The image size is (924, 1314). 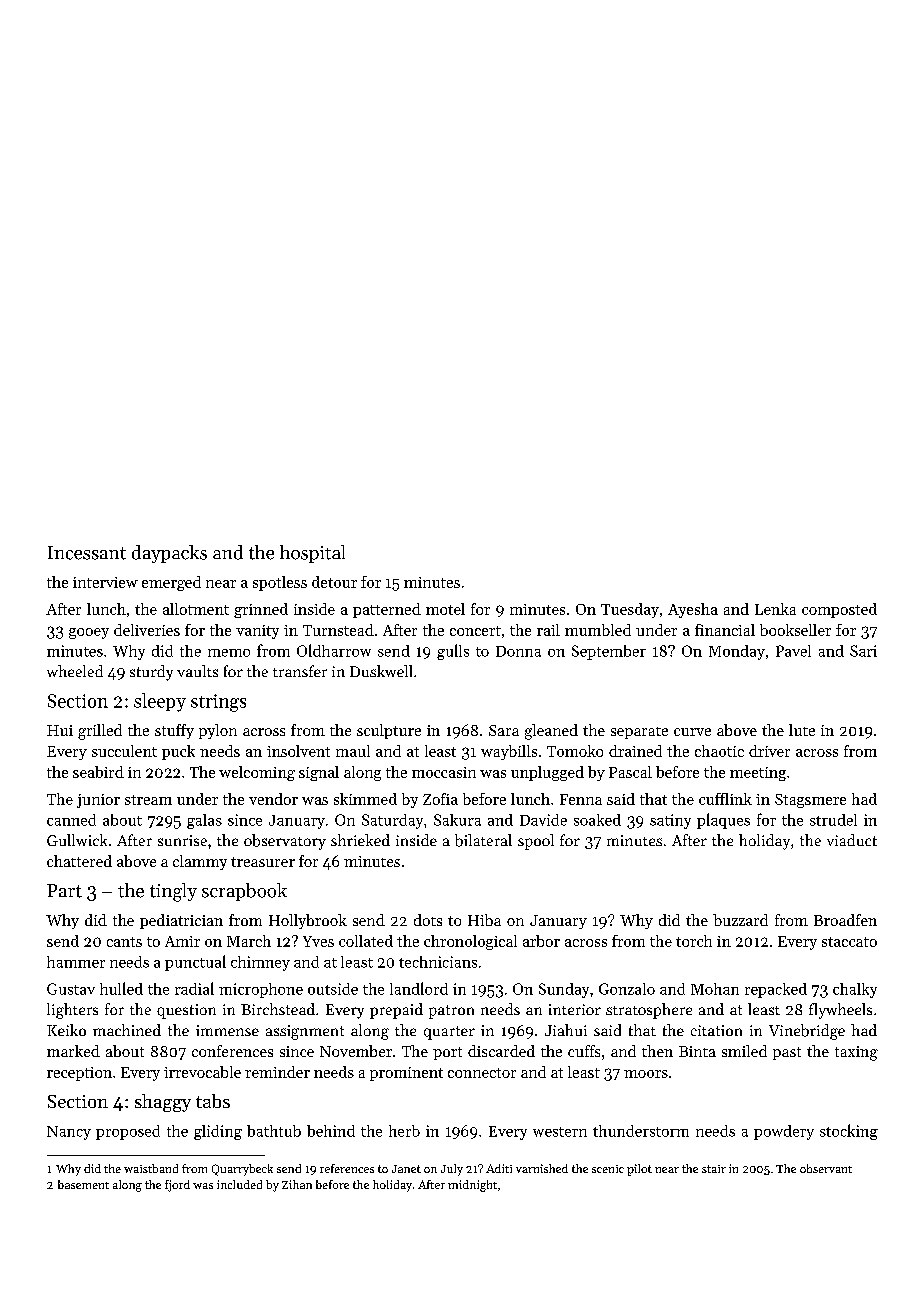 I want to click on pediatrician, so click(x=181, y=921).
